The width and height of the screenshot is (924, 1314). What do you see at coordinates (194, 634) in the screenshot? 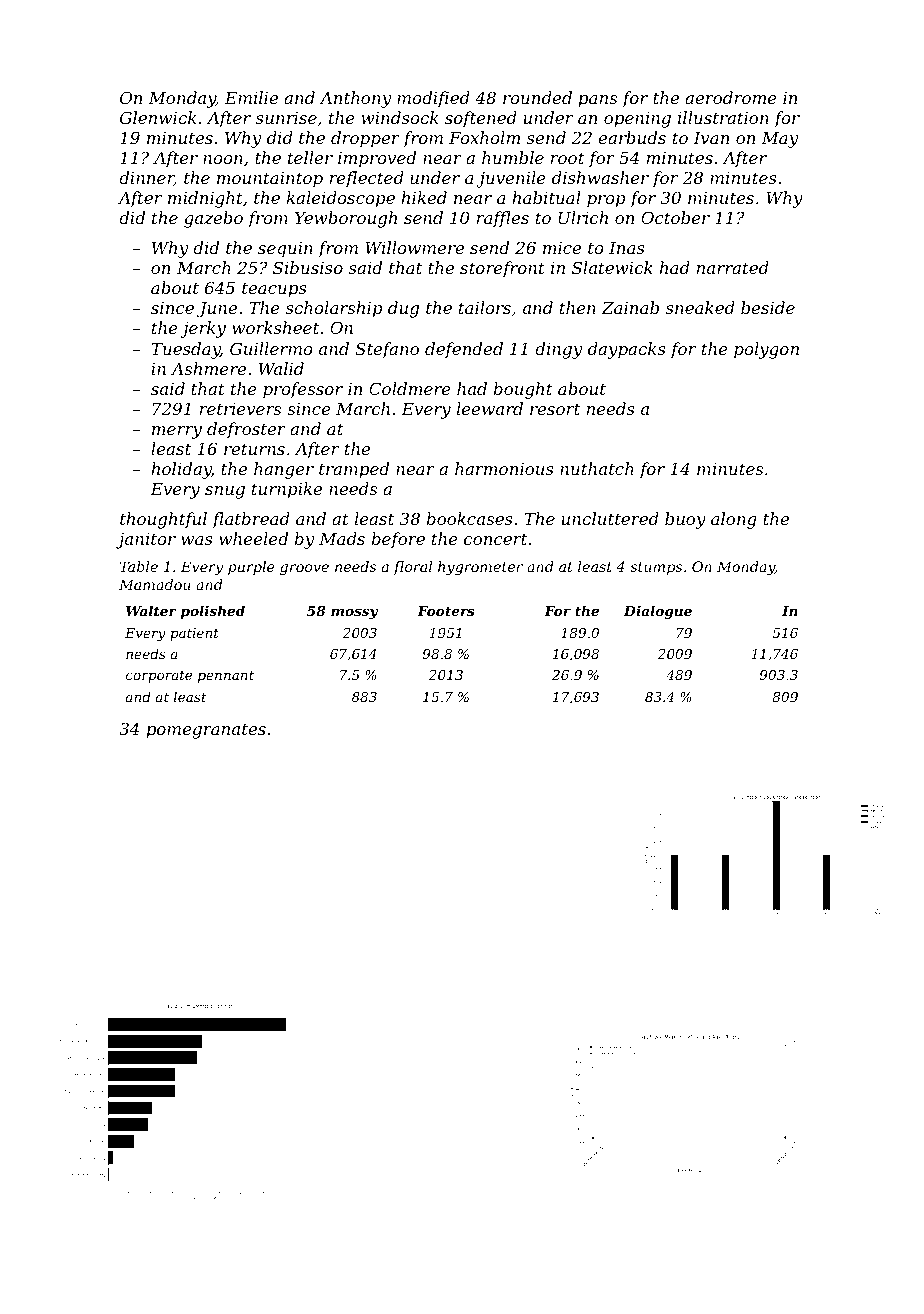
I see `patient` at bounding box center [194, 634].
